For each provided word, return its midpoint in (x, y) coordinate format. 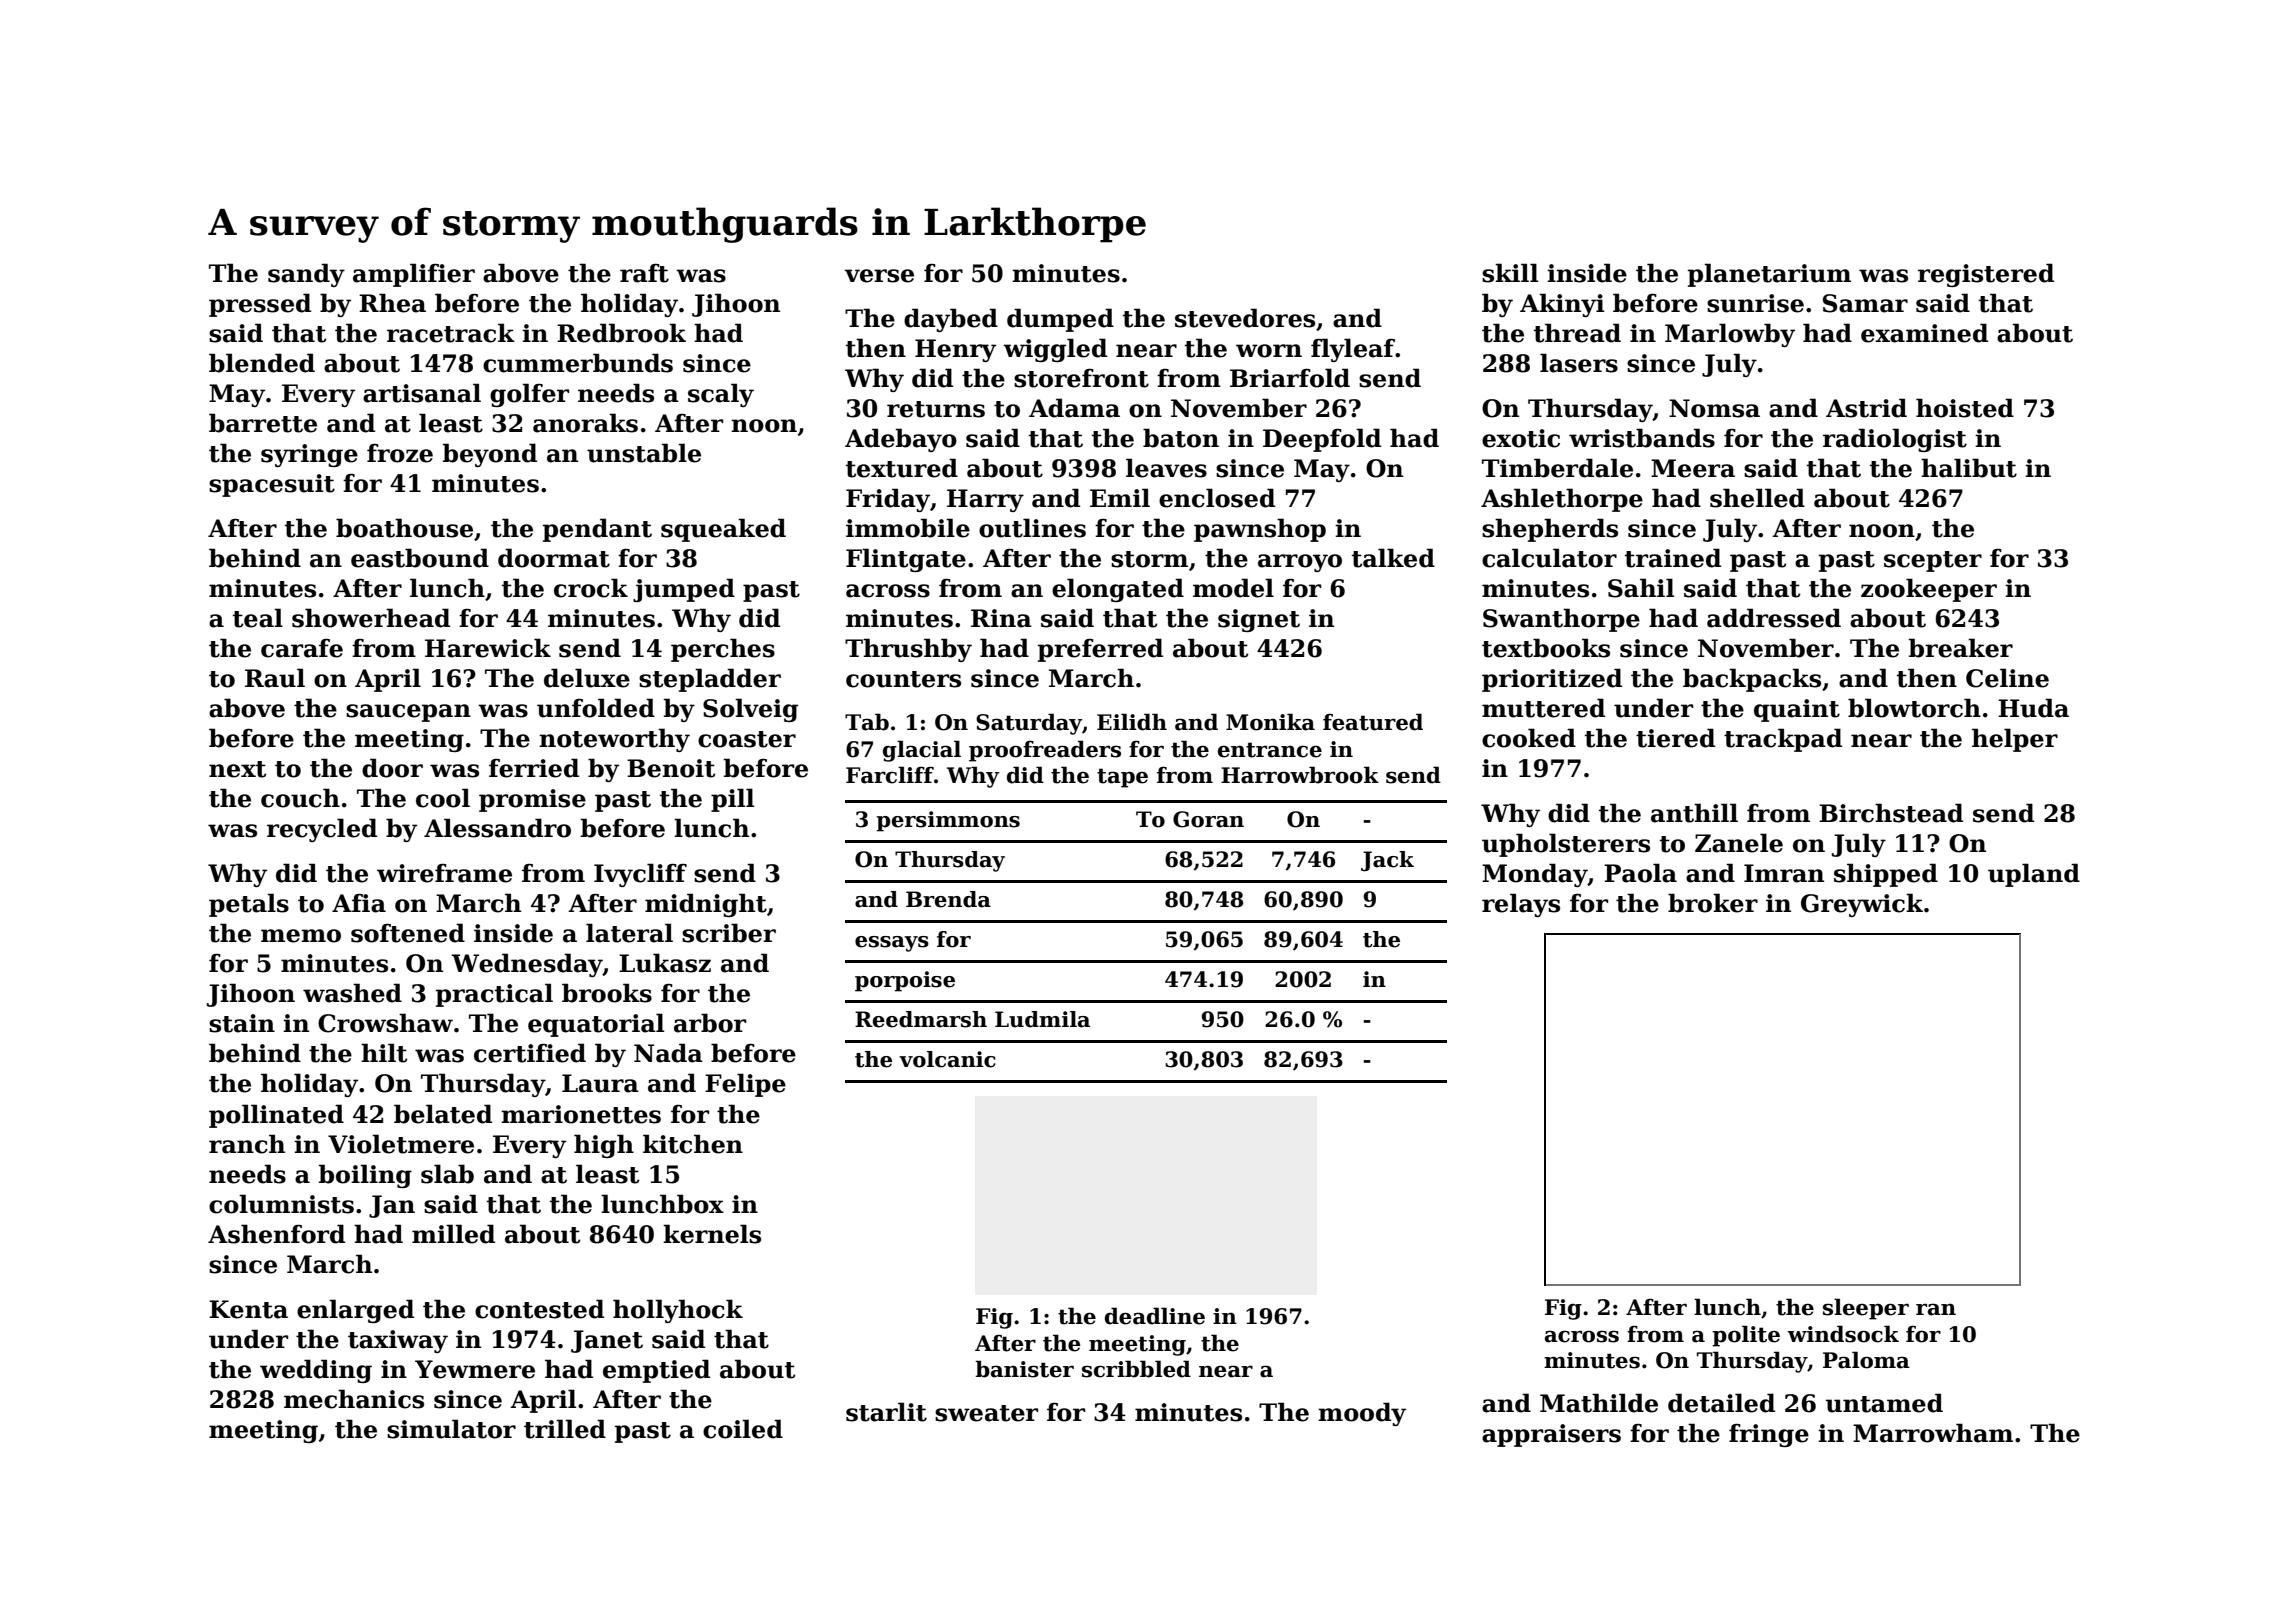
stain (242, 1023)
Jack (1387, 861)
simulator (451, 1429)
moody (1362, 1414)
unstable (644, 453)
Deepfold (1322, 440)
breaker (1961, 648)
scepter (1933, 561)
